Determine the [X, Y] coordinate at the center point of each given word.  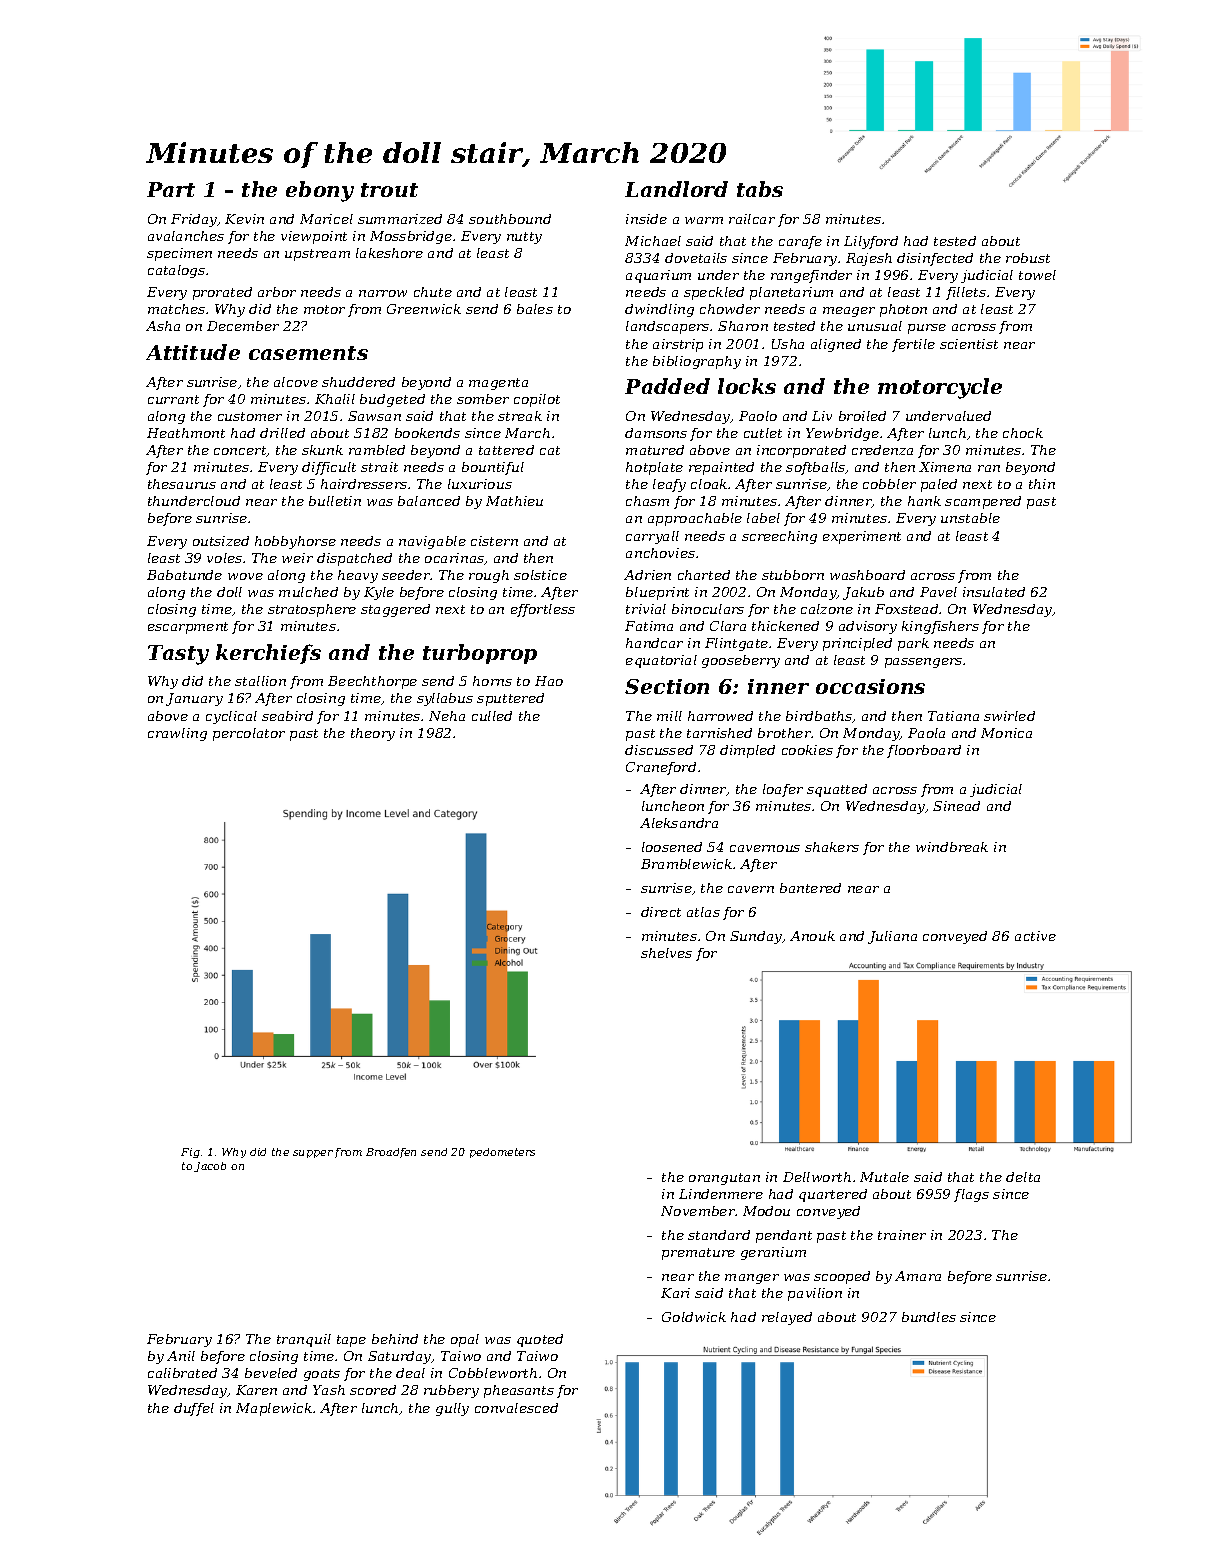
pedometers [502, 1153]
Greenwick [424, 309]
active [1035, 936]
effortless [543, 610]
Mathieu [514, 501]
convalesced [516, 1408]
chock [1023, 433]
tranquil [304, 1340]
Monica [1006, 733]
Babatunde [184, 575]
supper [313, 1154]
